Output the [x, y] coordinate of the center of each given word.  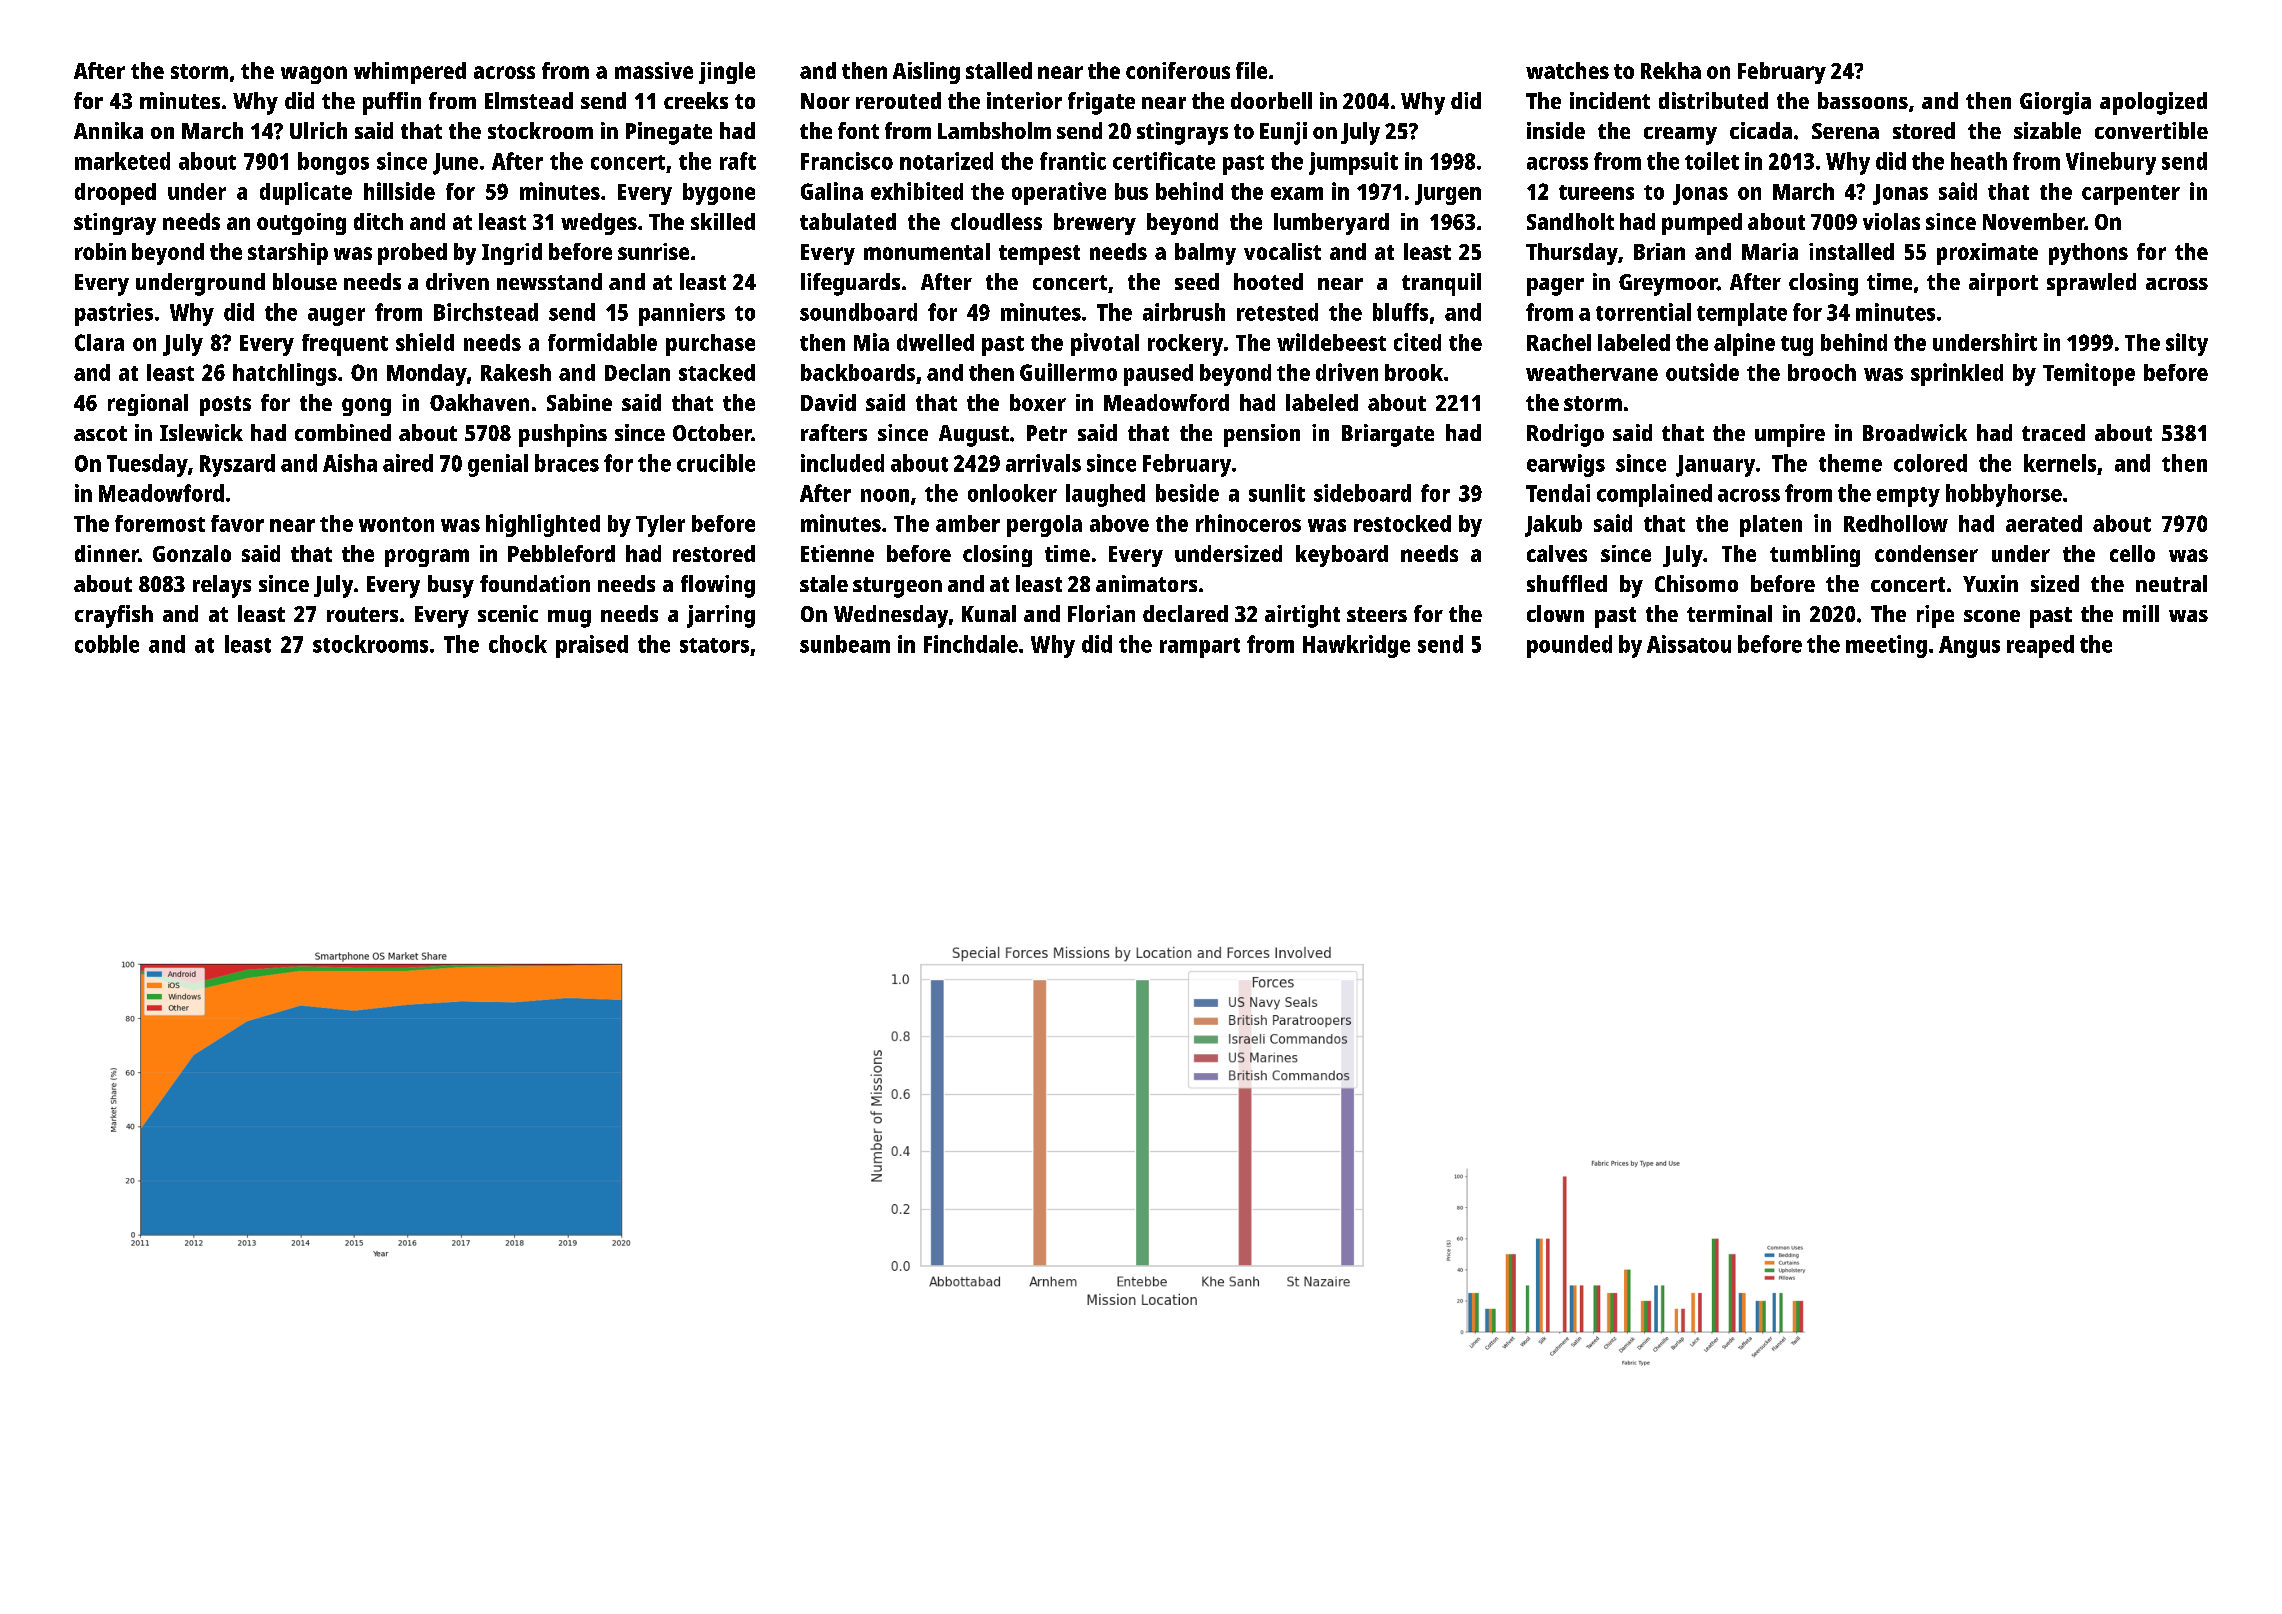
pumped [1702, 224]
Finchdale [971, 644]
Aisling [926, 73]
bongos [333, 163]
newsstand [549, 281]
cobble [107, 644]
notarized [946, 161]
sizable [2047, 130]
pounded [1569, 646]
